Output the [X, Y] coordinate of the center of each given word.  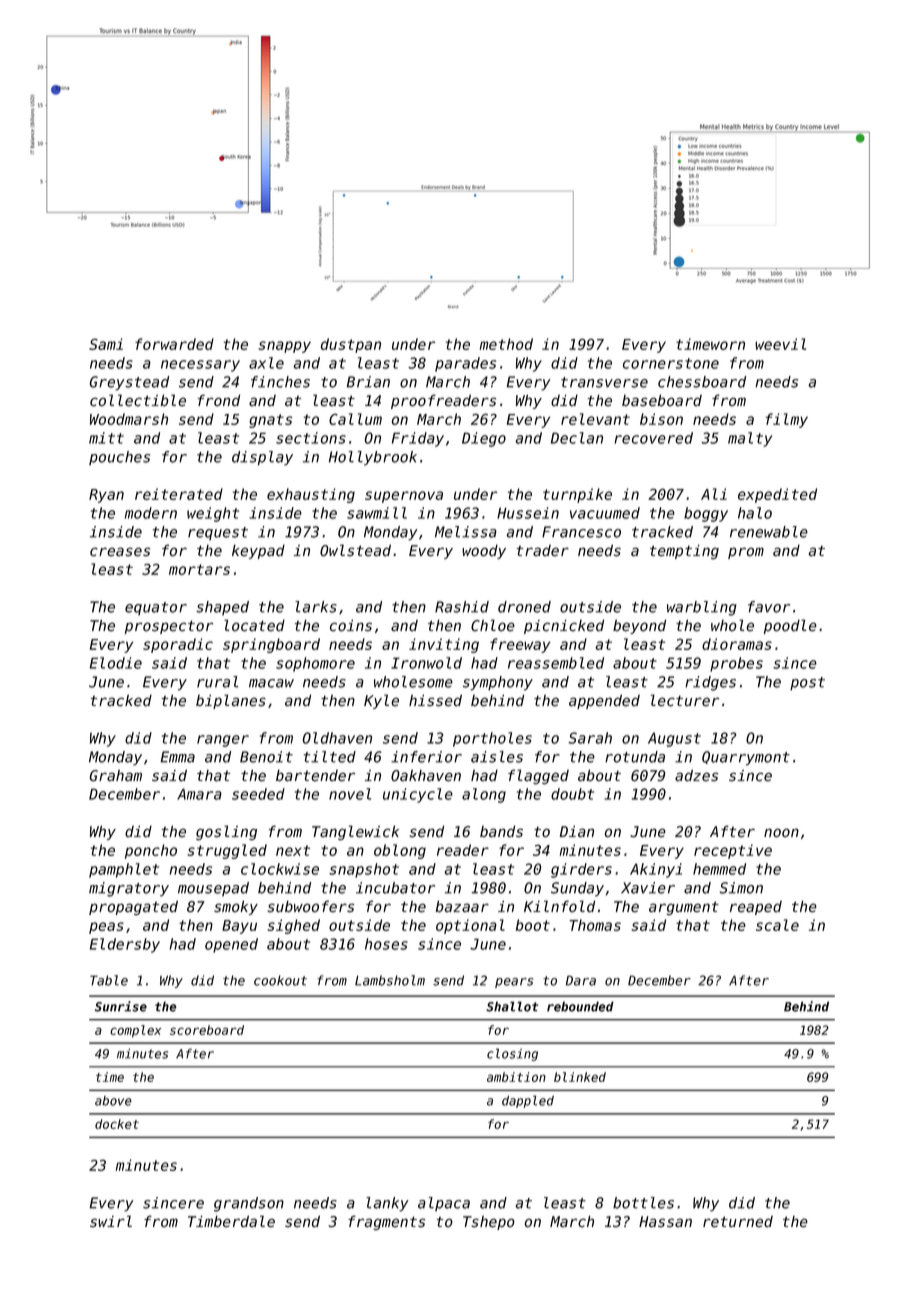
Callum [355, 419]
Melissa [466, 532]
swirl [111, 1221]
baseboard [662, 400]
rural [217, 682]
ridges [710, 683]
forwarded [174, 344]
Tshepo [489, 1223]
